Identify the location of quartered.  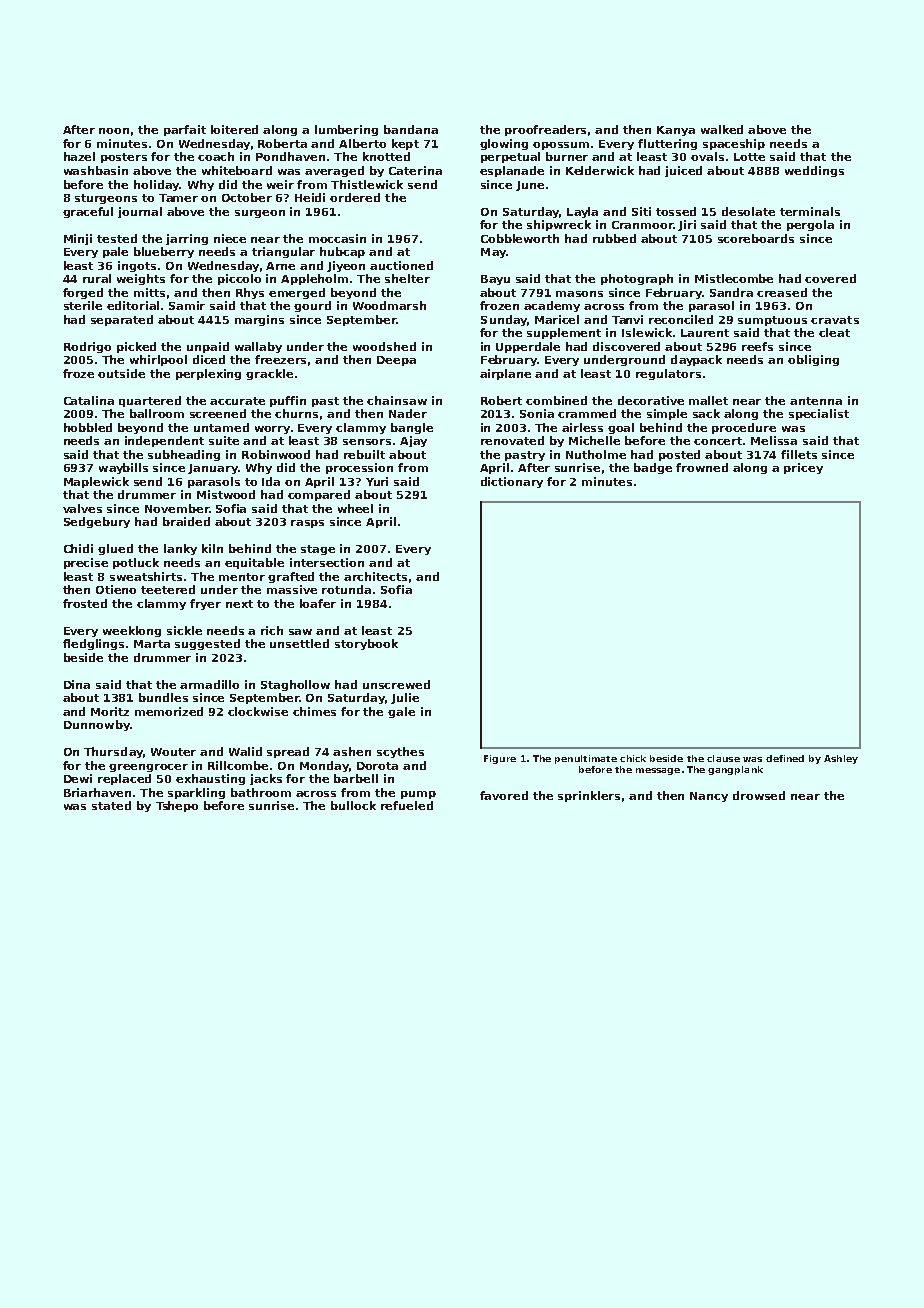
(150, 401).
